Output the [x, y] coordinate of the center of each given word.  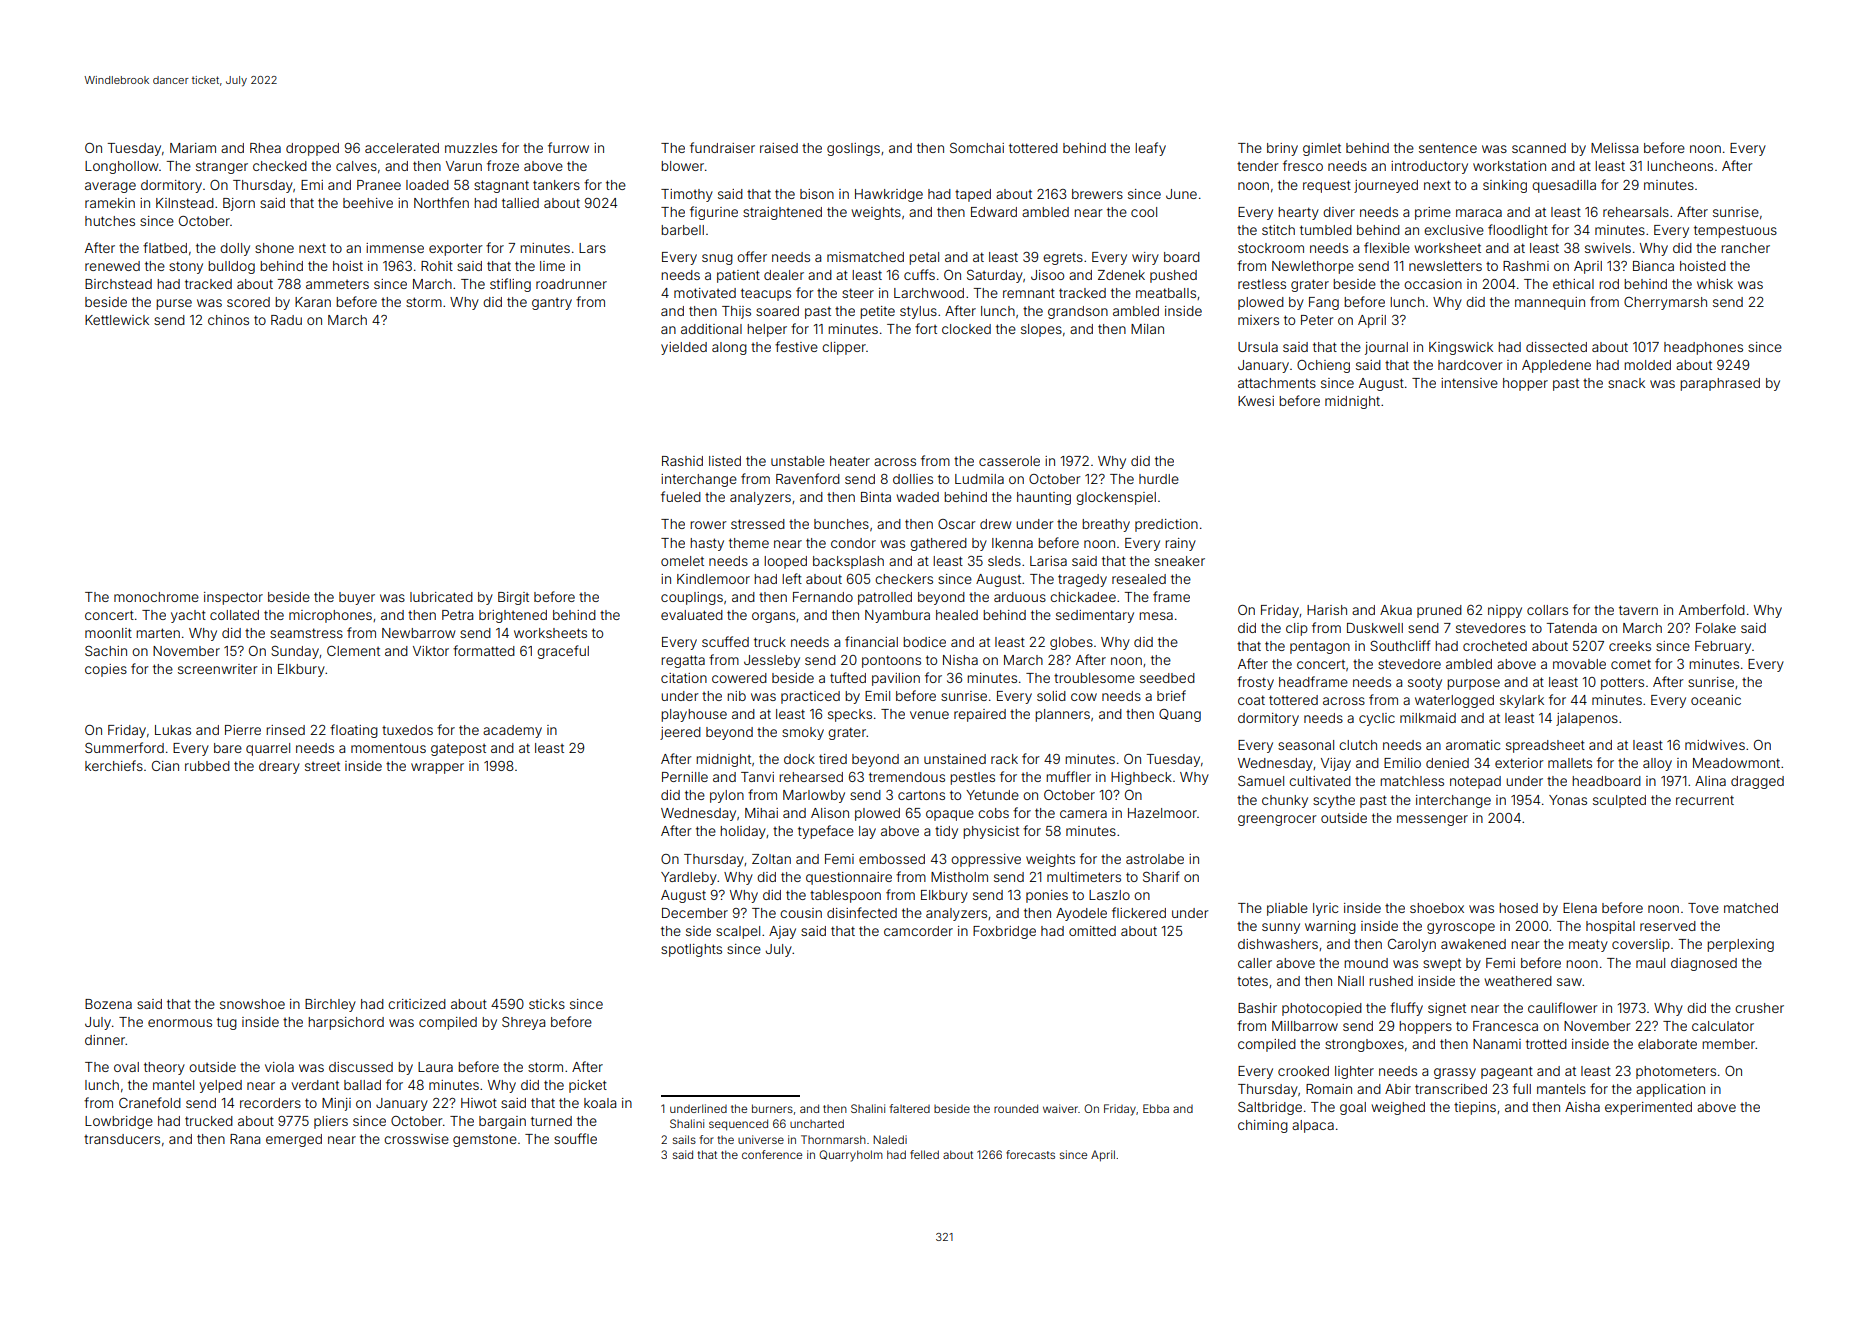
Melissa [1614, 148]
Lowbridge [119, 1122]
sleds [1004, 561]
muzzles [471, 148]
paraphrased [1720, 384]
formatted [484, 650]
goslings [853, 149]
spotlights [691, 950]
